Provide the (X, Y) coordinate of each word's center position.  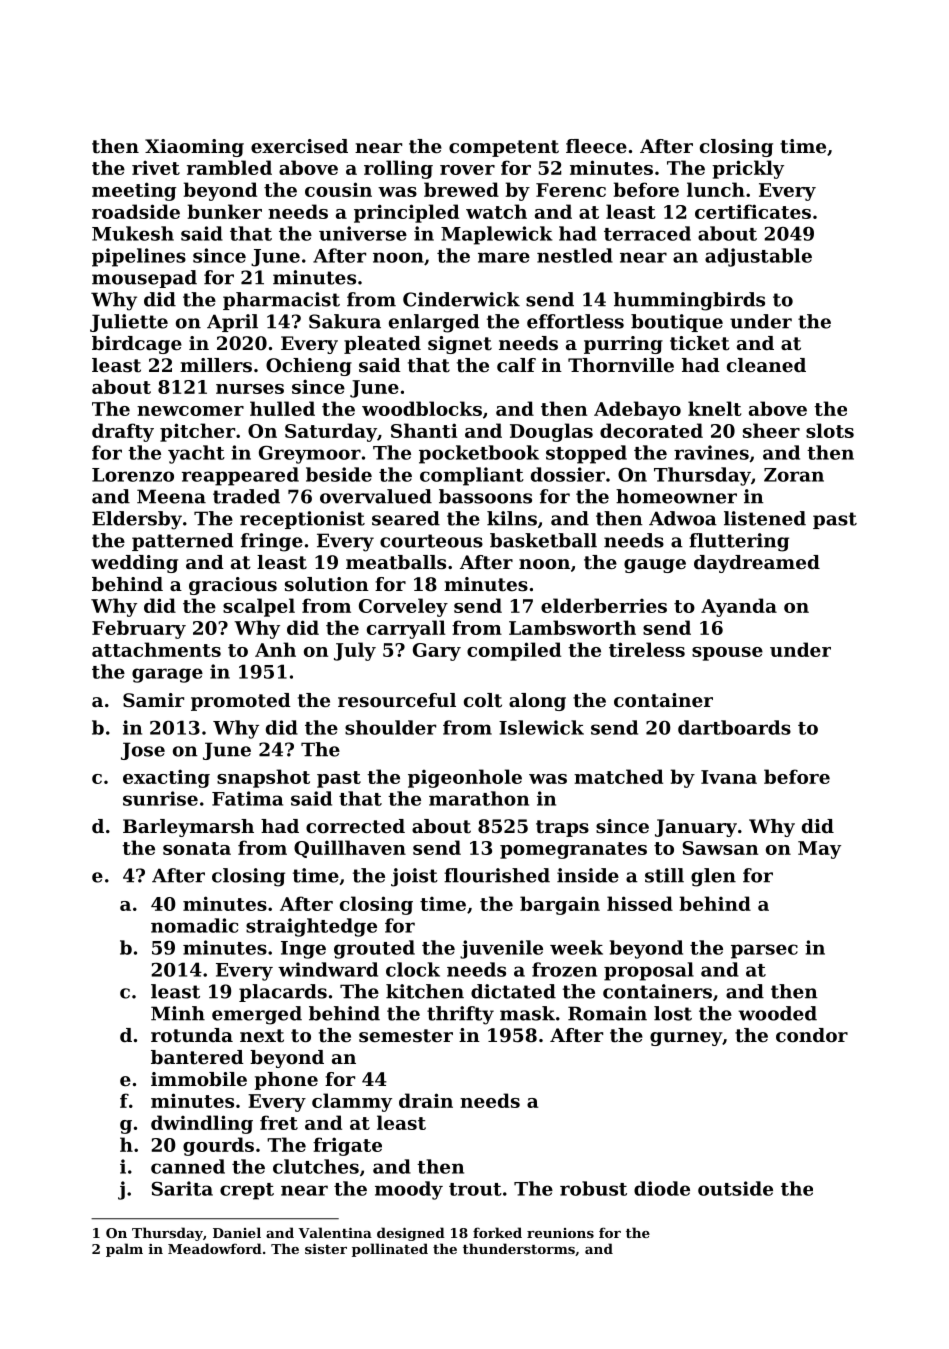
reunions (560, 1233)
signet (460, 345)
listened (765, 518)
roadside (136, 211)
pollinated (390, 1250)
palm (124, 1250)
